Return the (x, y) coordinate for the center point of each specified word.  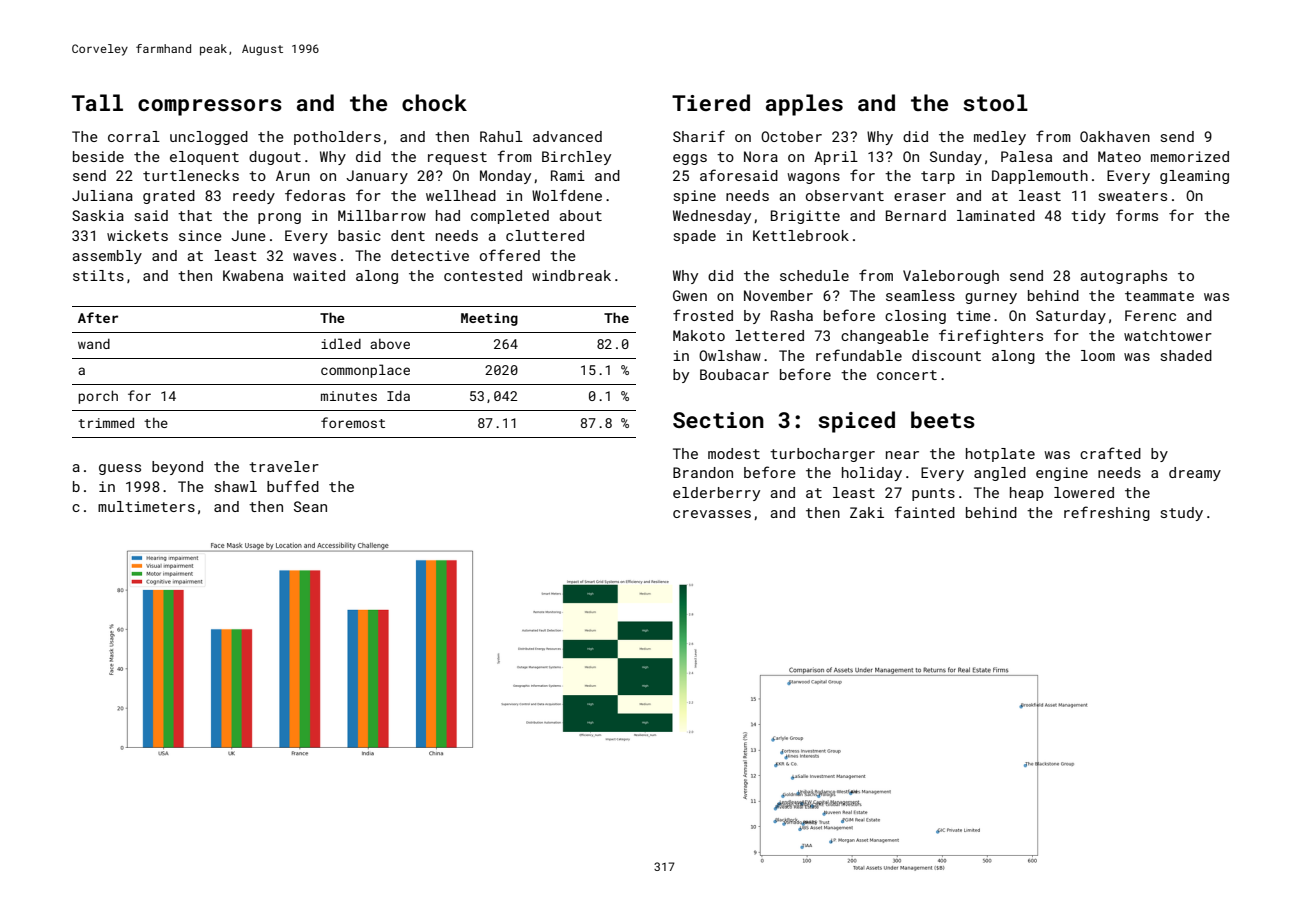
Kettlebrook (801, 235)
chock (434, 102)
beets (943, 419)
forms (1137, 215)
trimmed (106, 422)
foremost (353, 422)
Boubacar (734, 374)
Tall (97, 102)
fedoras (315, 195)
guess (120, 469)
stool (995, 102)
